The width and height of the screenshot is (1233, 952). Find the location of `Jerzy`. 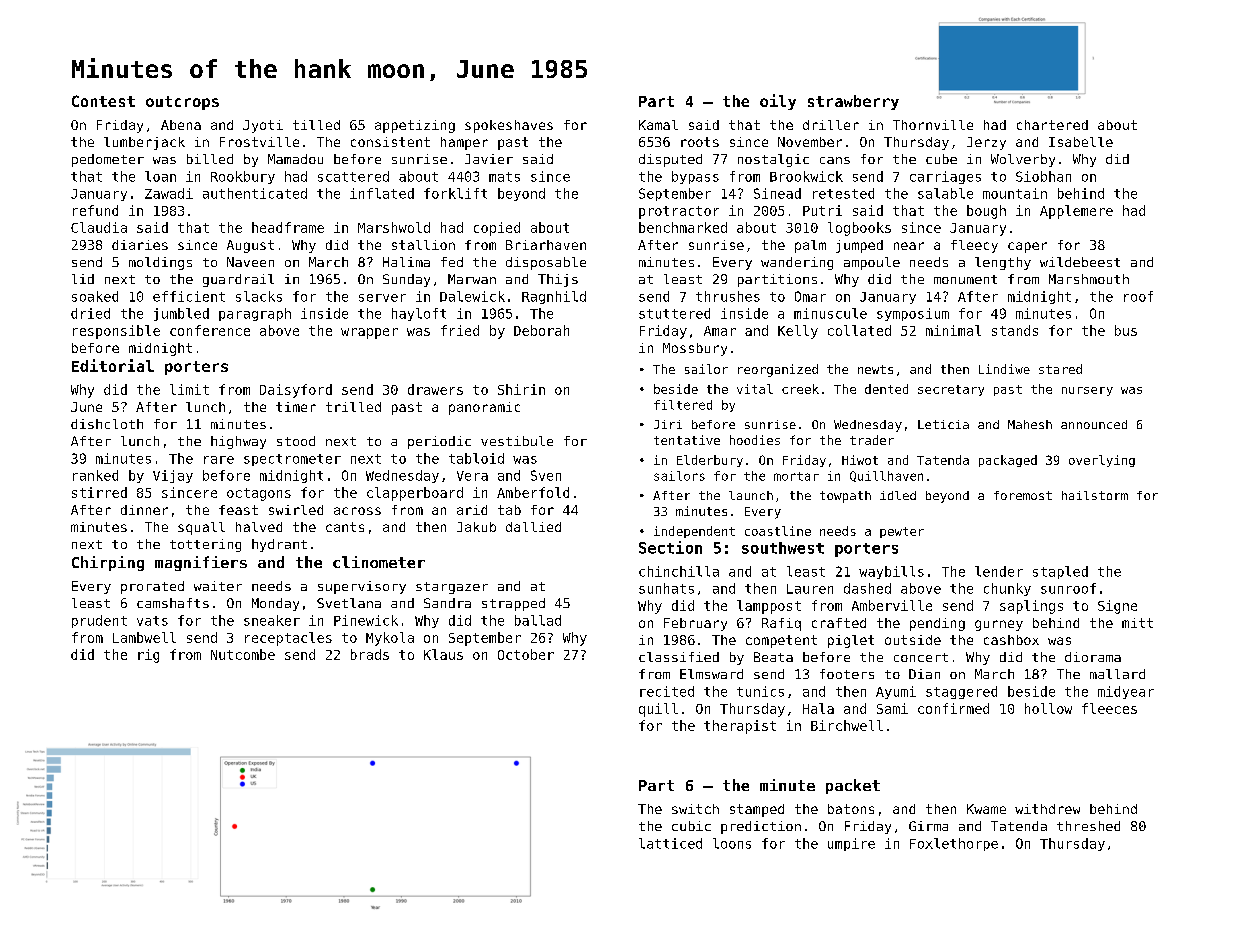

Jerzy is located at coordinates (986, 143).
